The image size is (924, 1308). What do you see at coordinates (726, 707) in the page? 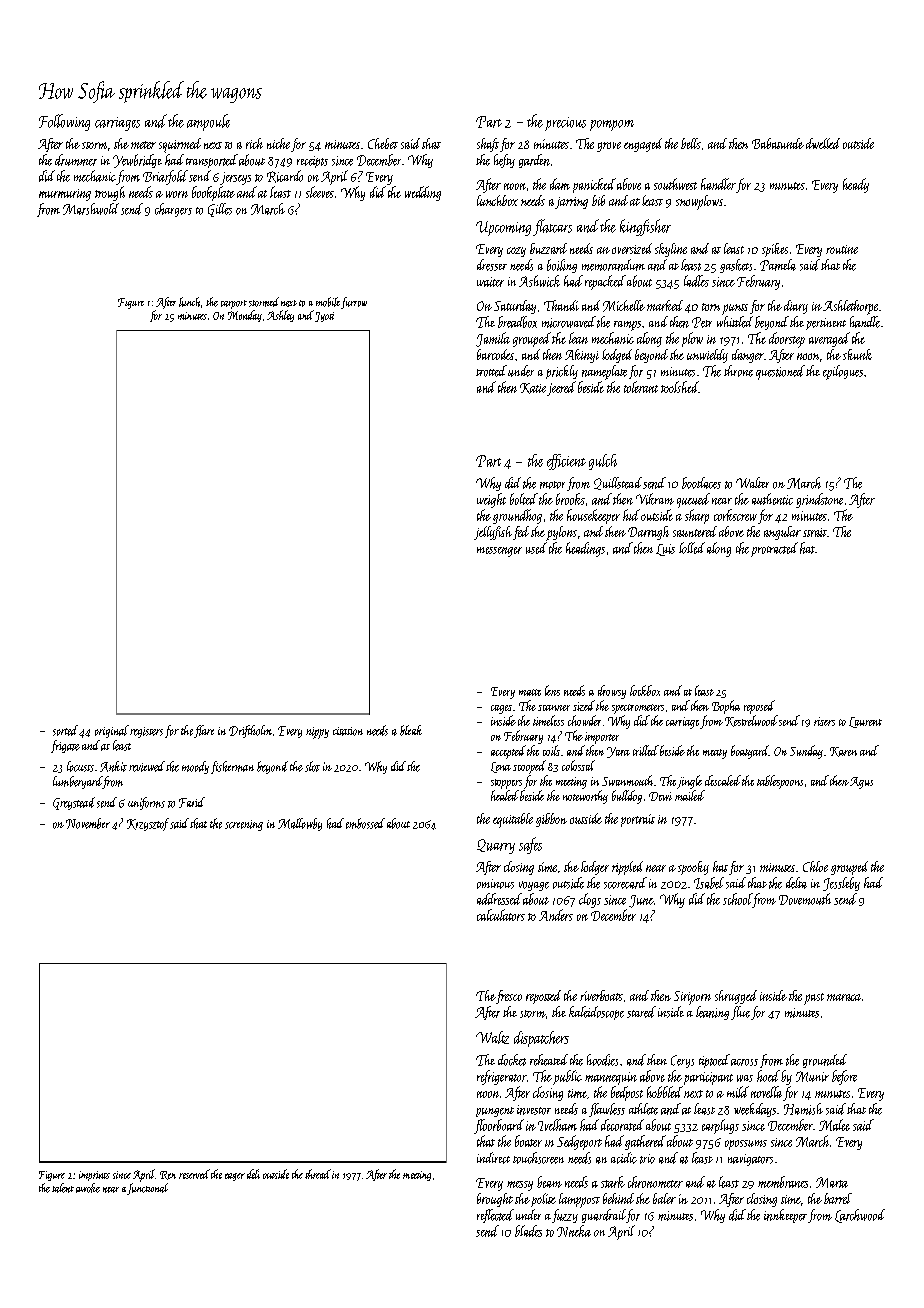
I see `Bopha` at bounding box center [726, 707].
